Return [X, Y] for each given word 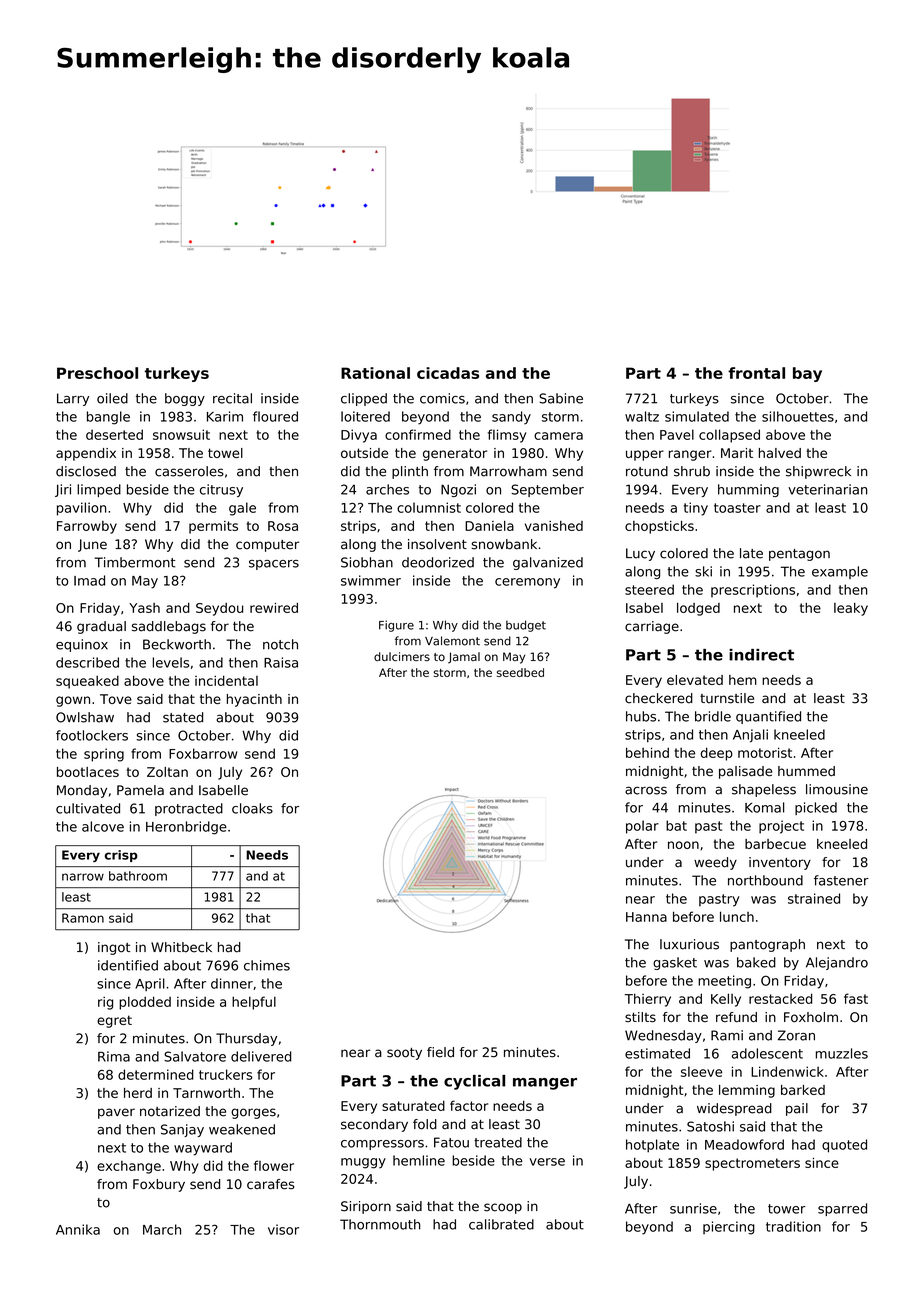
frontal [756, 373]
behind [647, 752]
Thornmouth [380, 1224]
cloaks [252, 808]
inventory [780, 863]
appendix [86, 454]
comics [442, 398]
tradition [793, 1226]
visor [283, 1229]
